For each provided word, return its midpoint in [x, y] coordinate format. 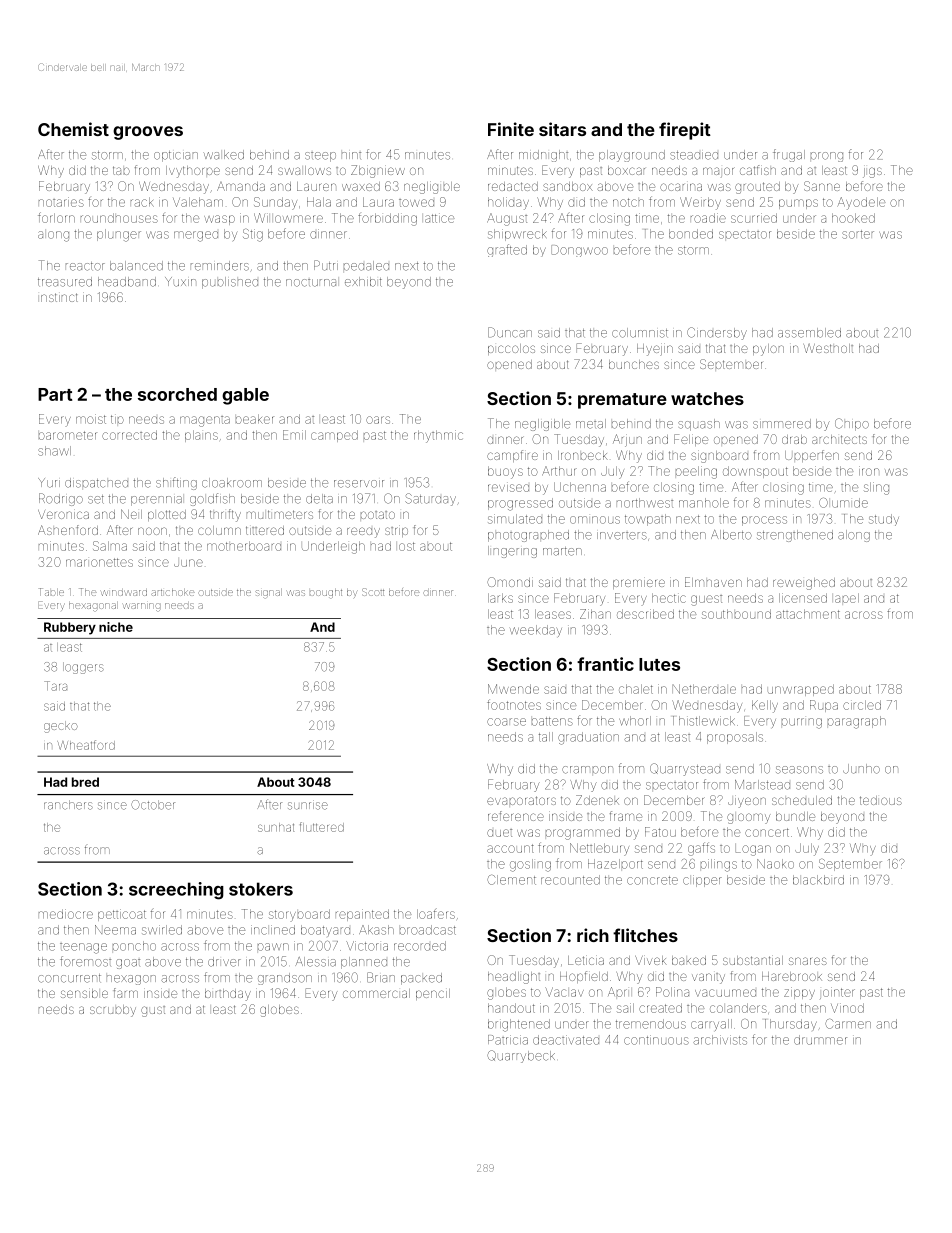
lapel [847, 598]
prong [827, 157]
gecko [61, 727]
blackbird [818, 880]
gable [245, 396]
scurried [754, 218]
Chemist [73, 129]
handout [511, 1008]
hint [351, 155]
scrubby [113, 1011]
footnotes [514, 704]
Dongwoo [579, 251]
